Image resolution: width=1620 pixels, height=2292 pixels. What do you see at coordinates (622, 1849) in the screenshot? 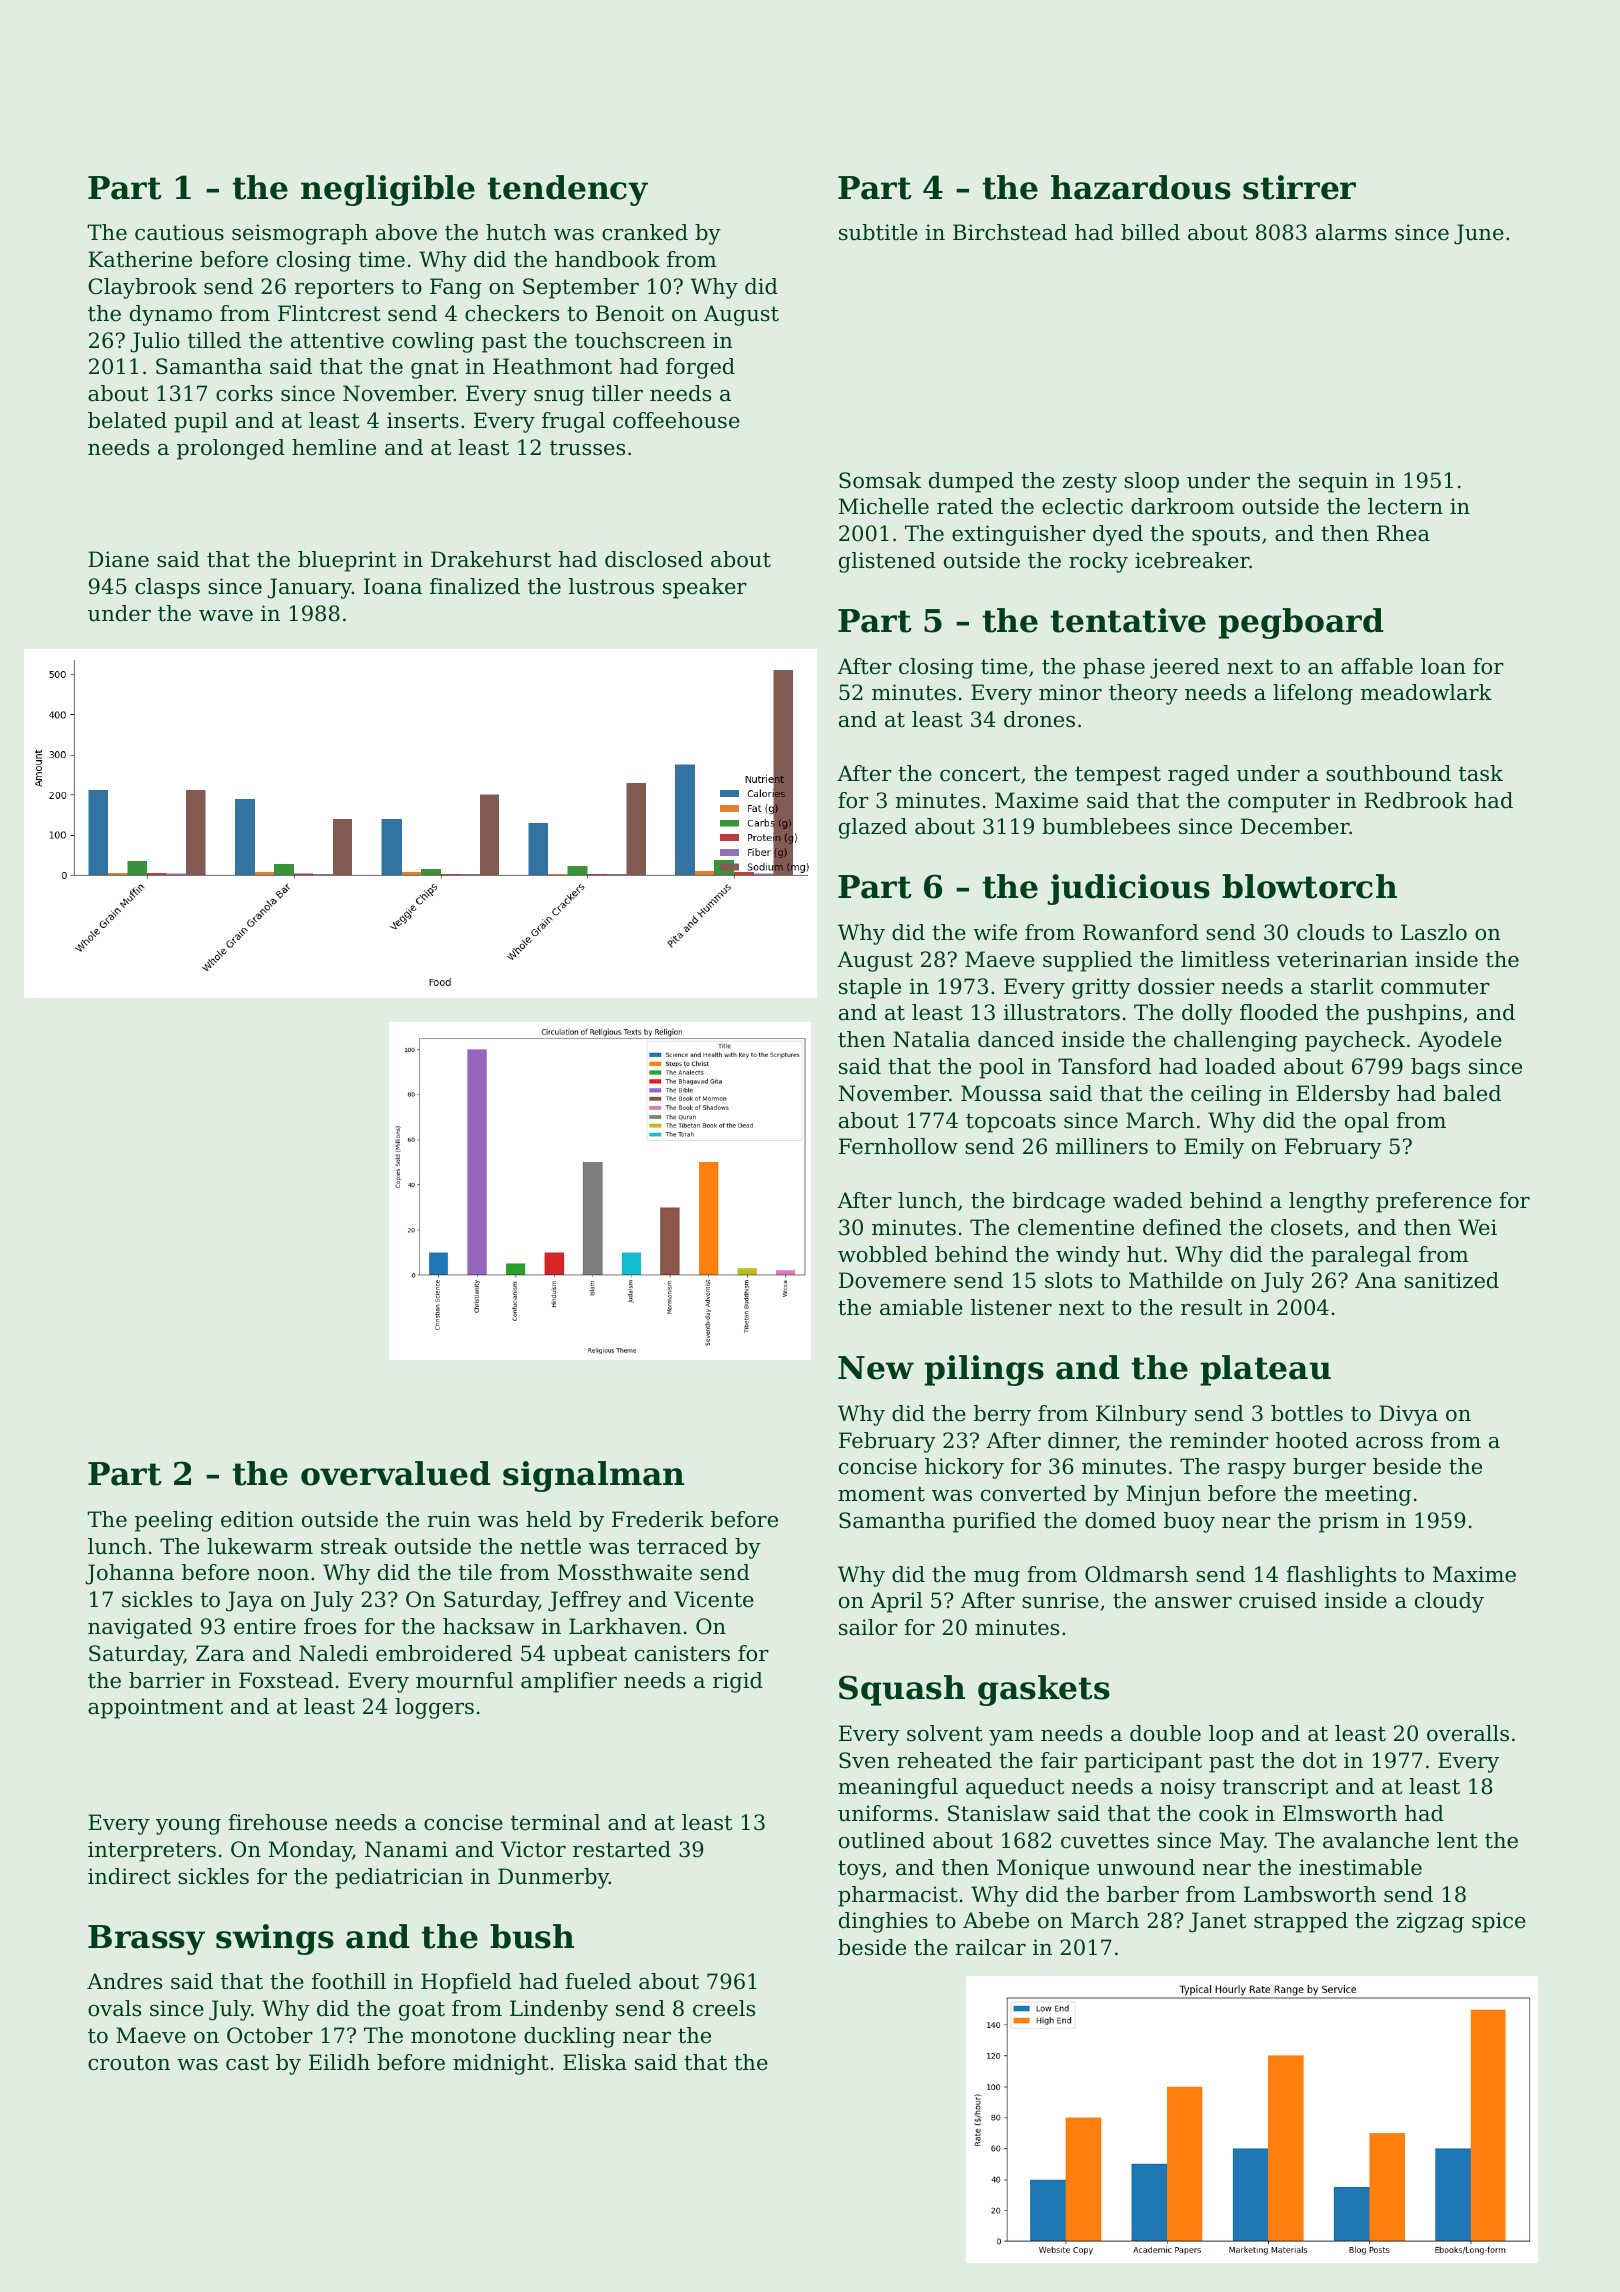
I see `restarted` at bounding box center [622, 1849].
